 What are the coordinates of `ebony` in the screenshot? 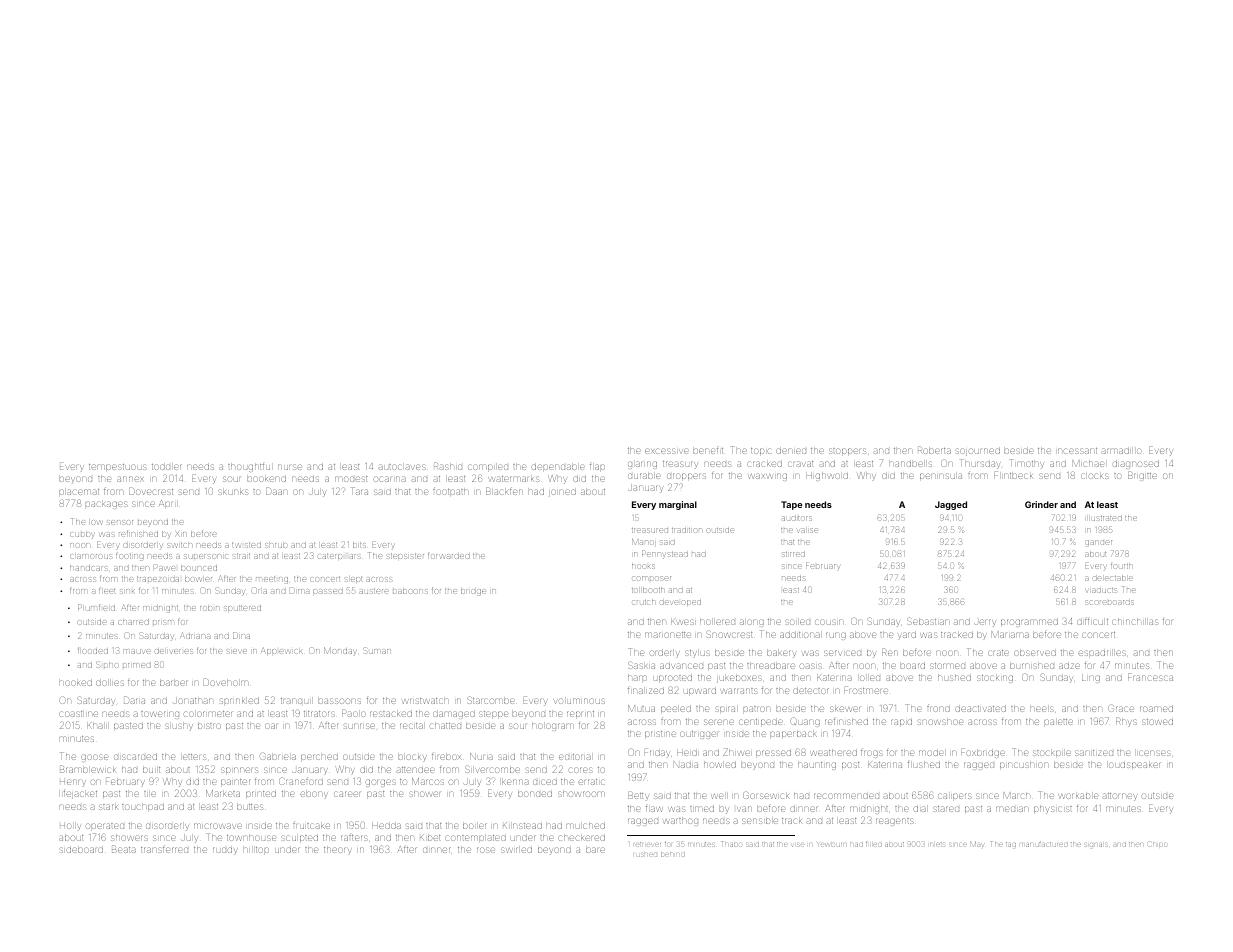 It's located at (313, 795).
